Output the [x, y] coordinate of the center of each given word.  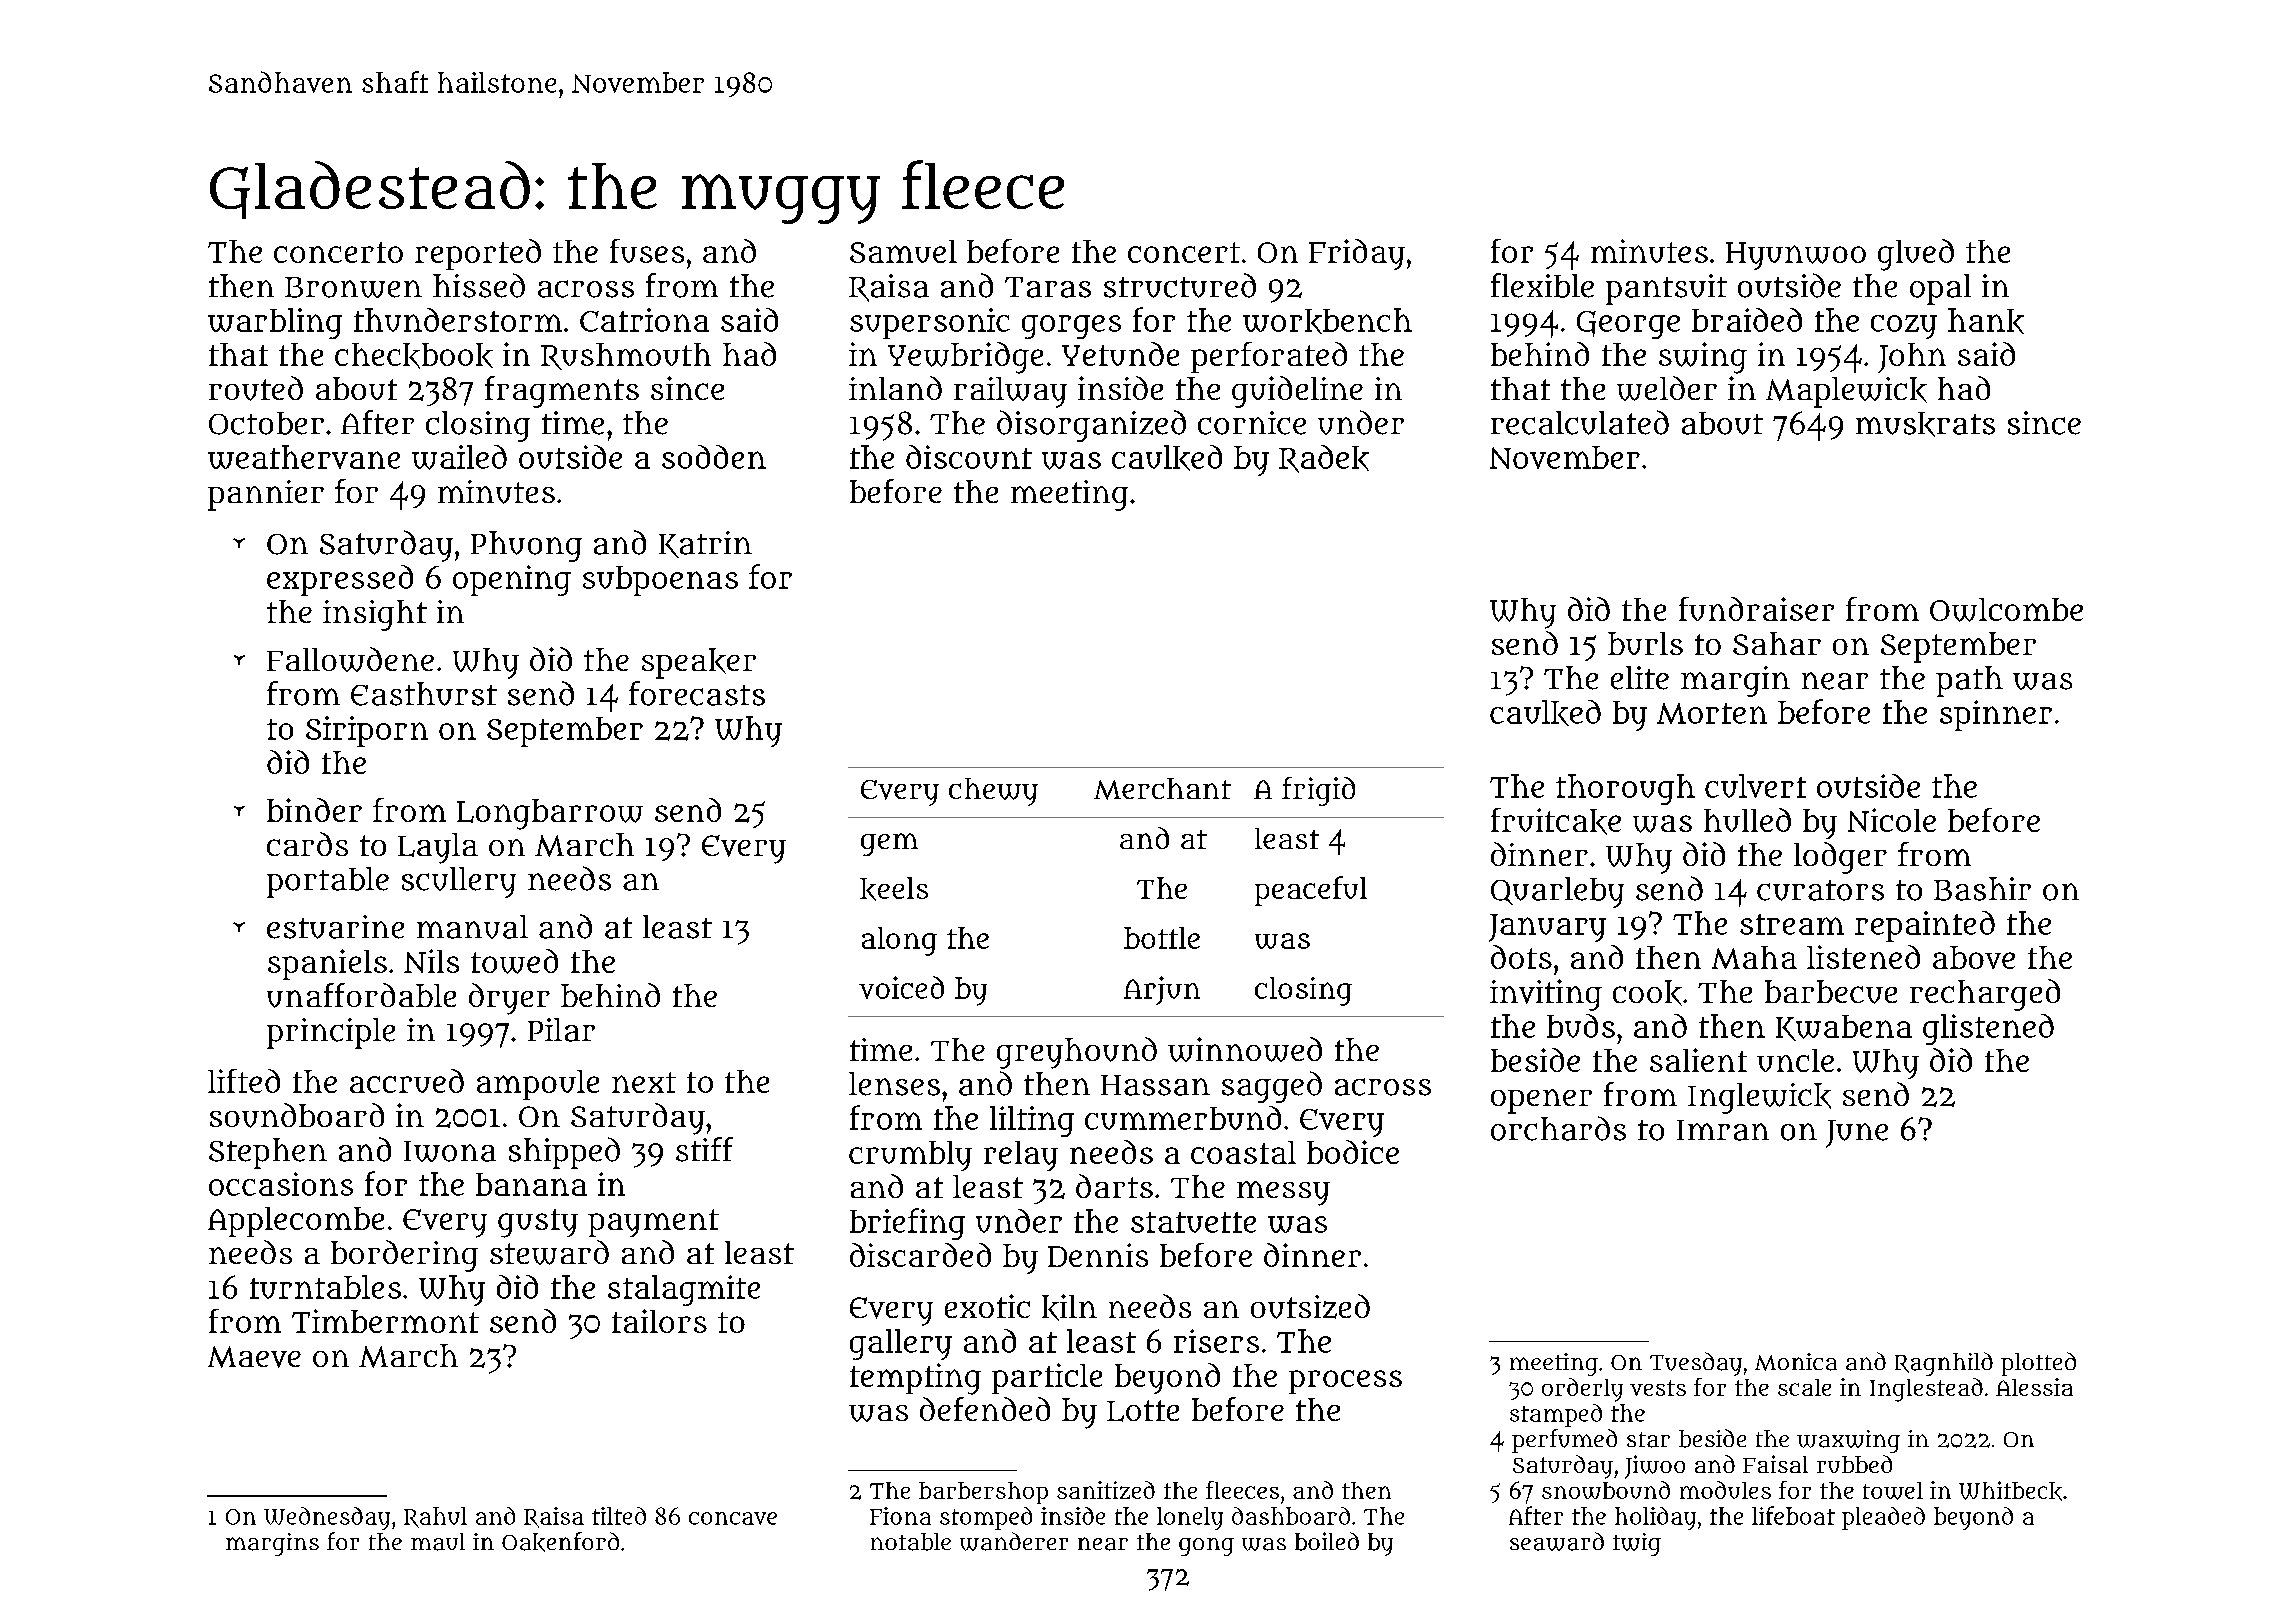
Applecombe [296, 1222]
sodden [714, 457]
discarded [920, 1255]
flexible [1542, 285]
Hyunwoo [1796, 256]
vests [1658, 1388]
